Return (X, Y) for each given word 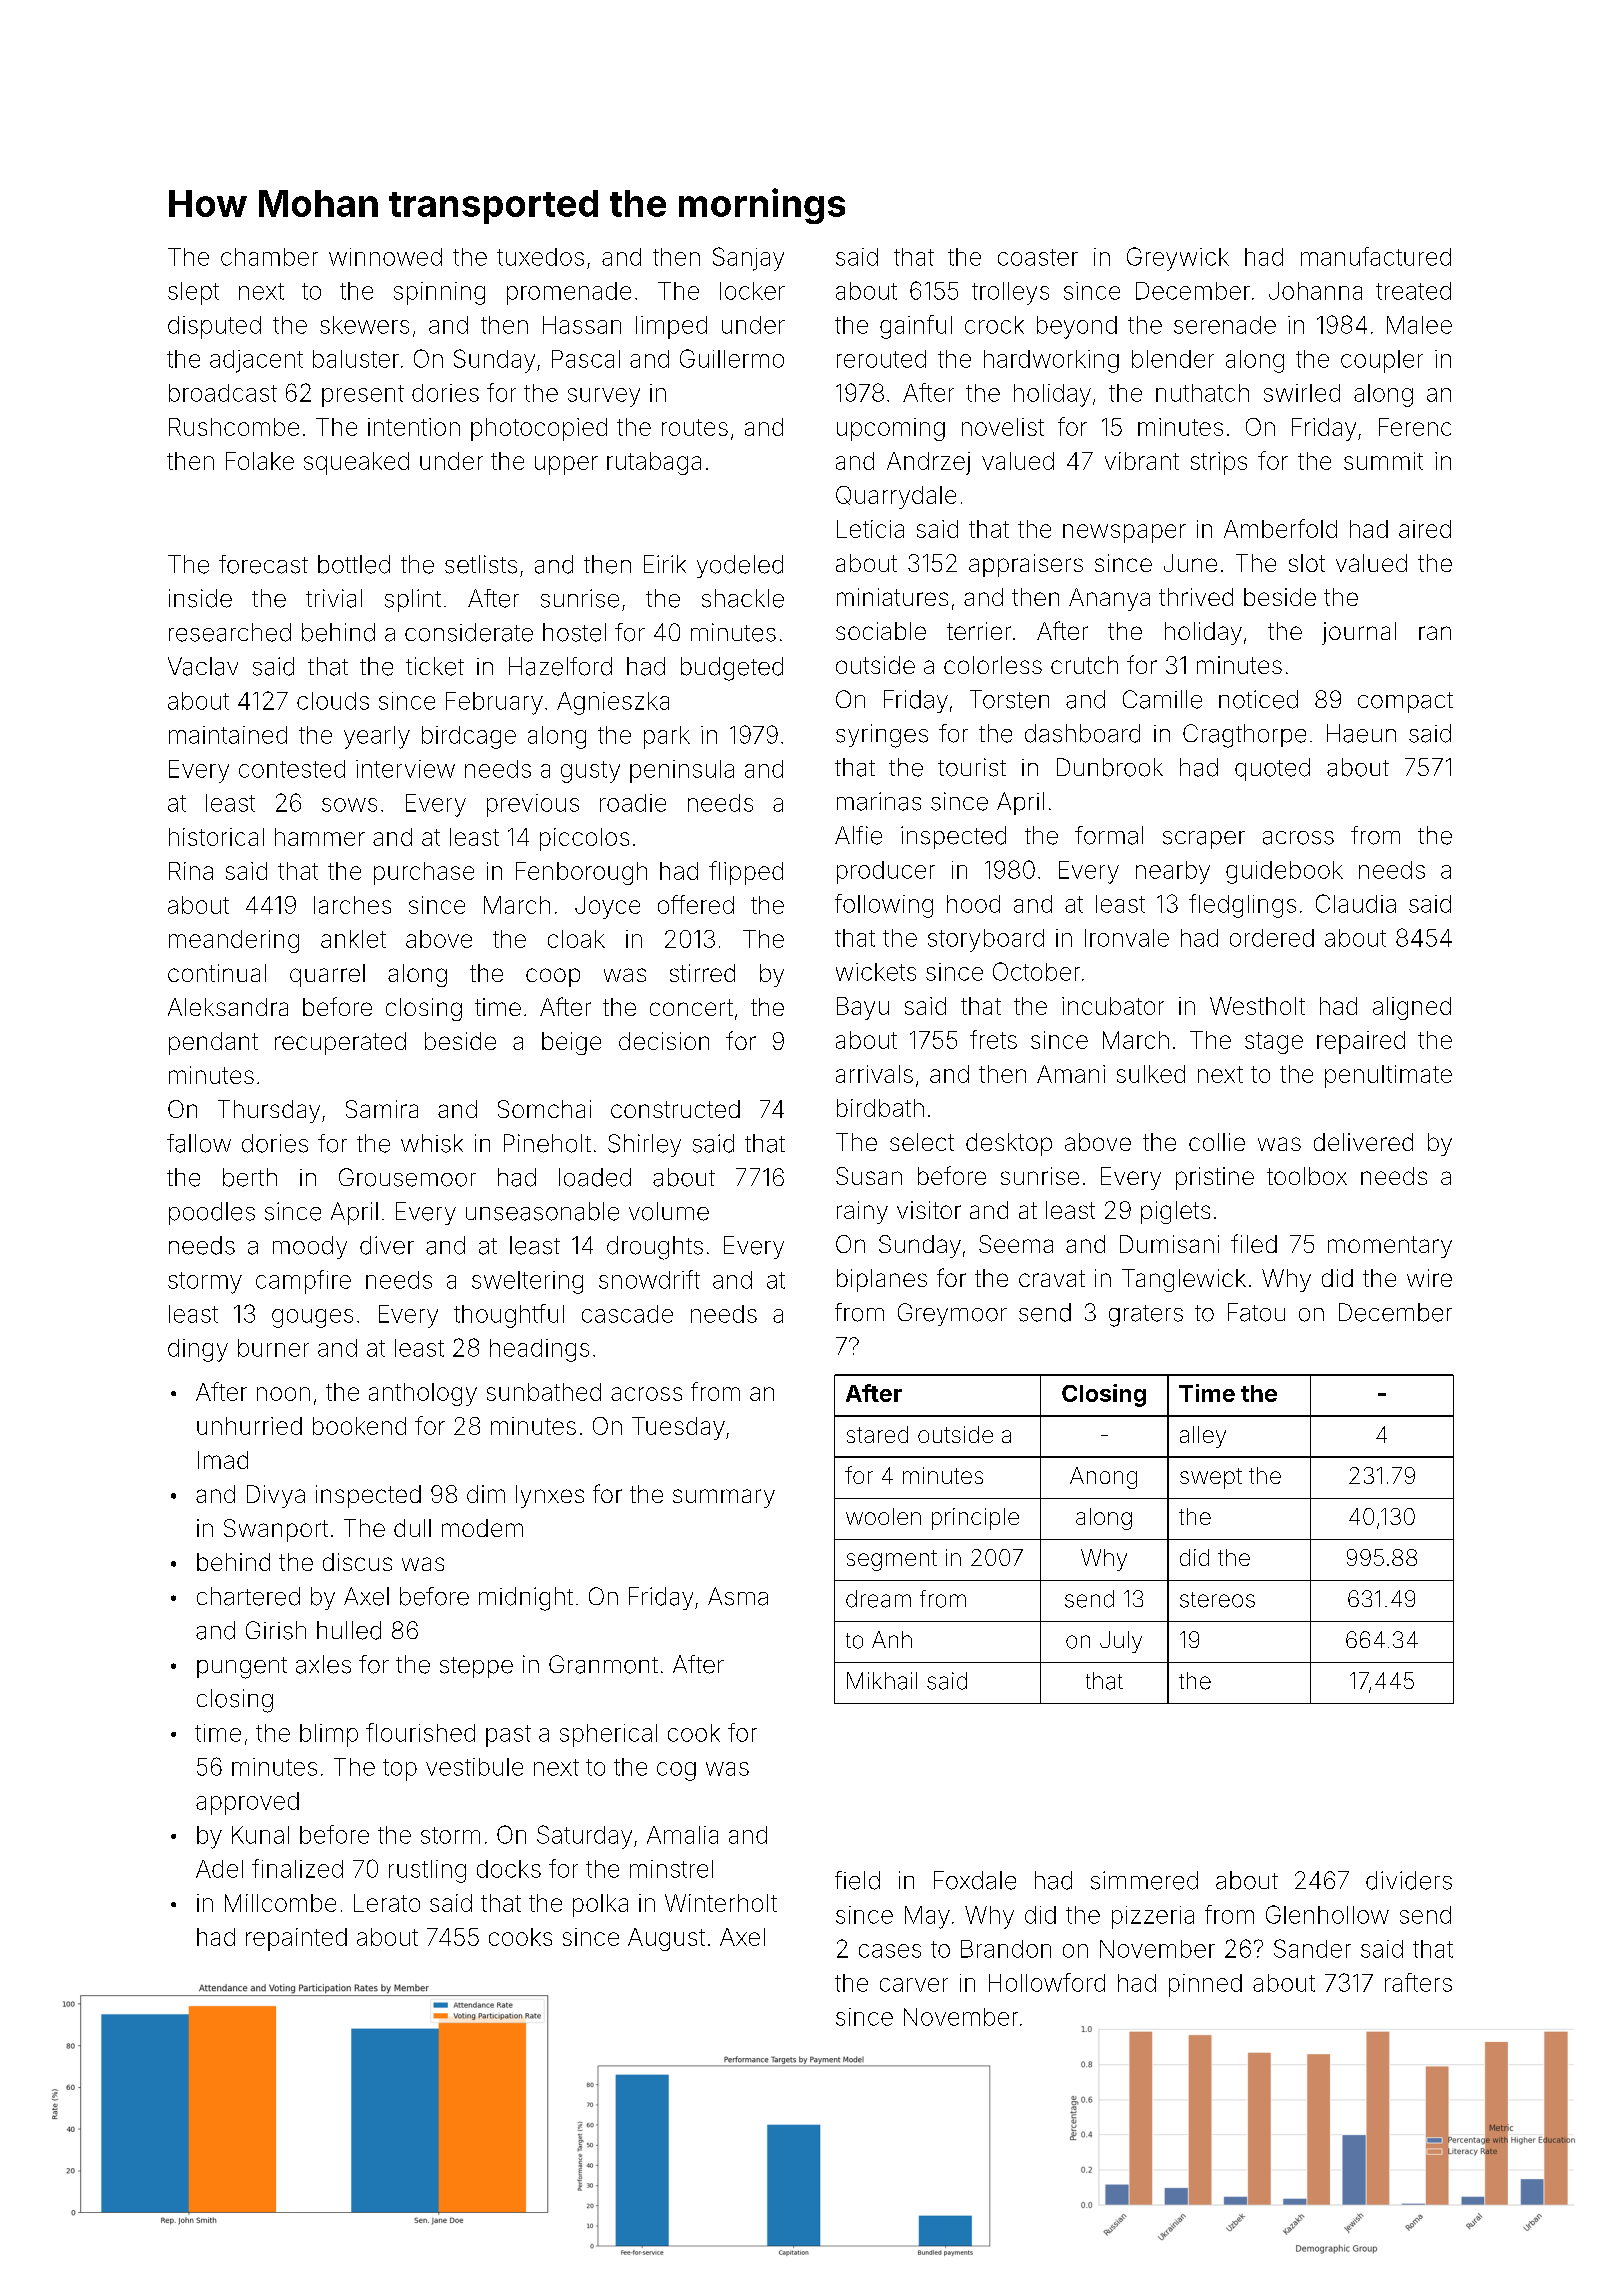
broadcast (223, 393)
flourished (420, 1732)
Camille (1162, 699)
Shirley (644, 1145)
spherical (608, 1735)
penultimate (1388, 1076)
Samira (382, 1109)
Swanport (276, 1530)
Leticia (870, 529)
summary (724, 1498)
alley (1203, 1437)
